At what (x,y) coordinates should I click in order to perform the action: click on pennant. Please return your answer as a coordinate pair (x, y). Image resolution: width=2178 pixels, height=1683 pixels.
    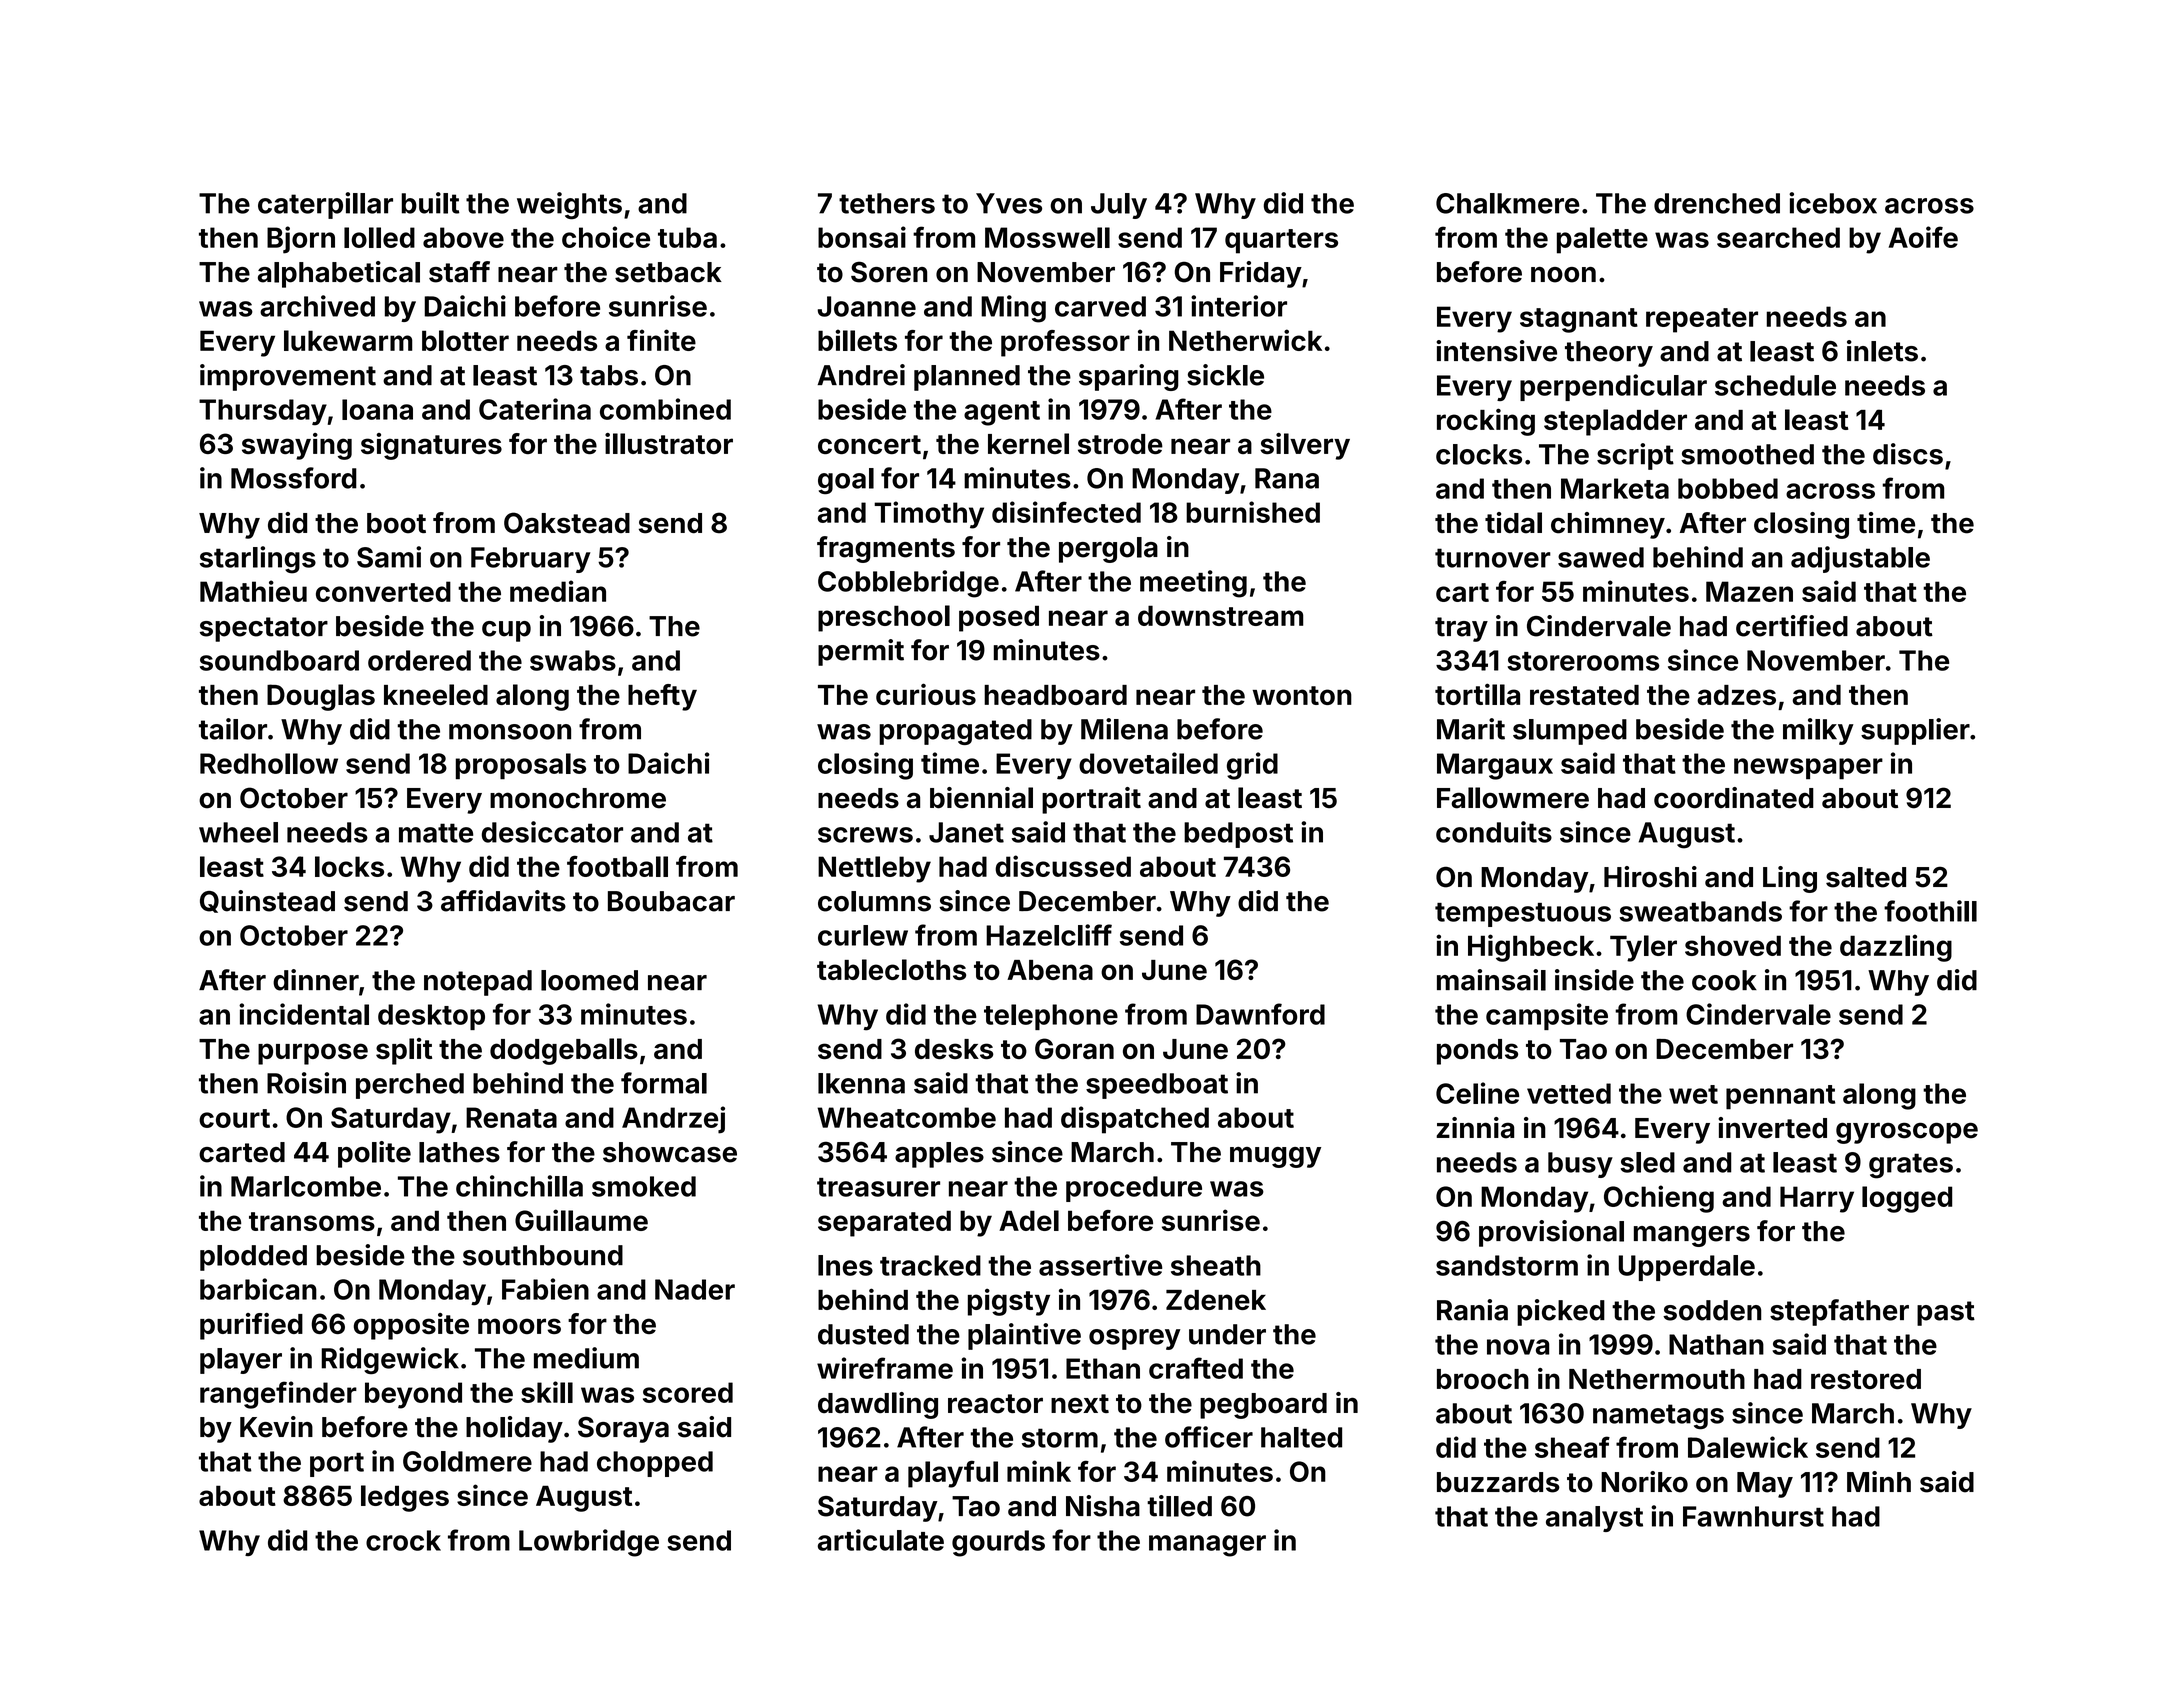
    Looking at the image, I should click on (1780, 1097).
